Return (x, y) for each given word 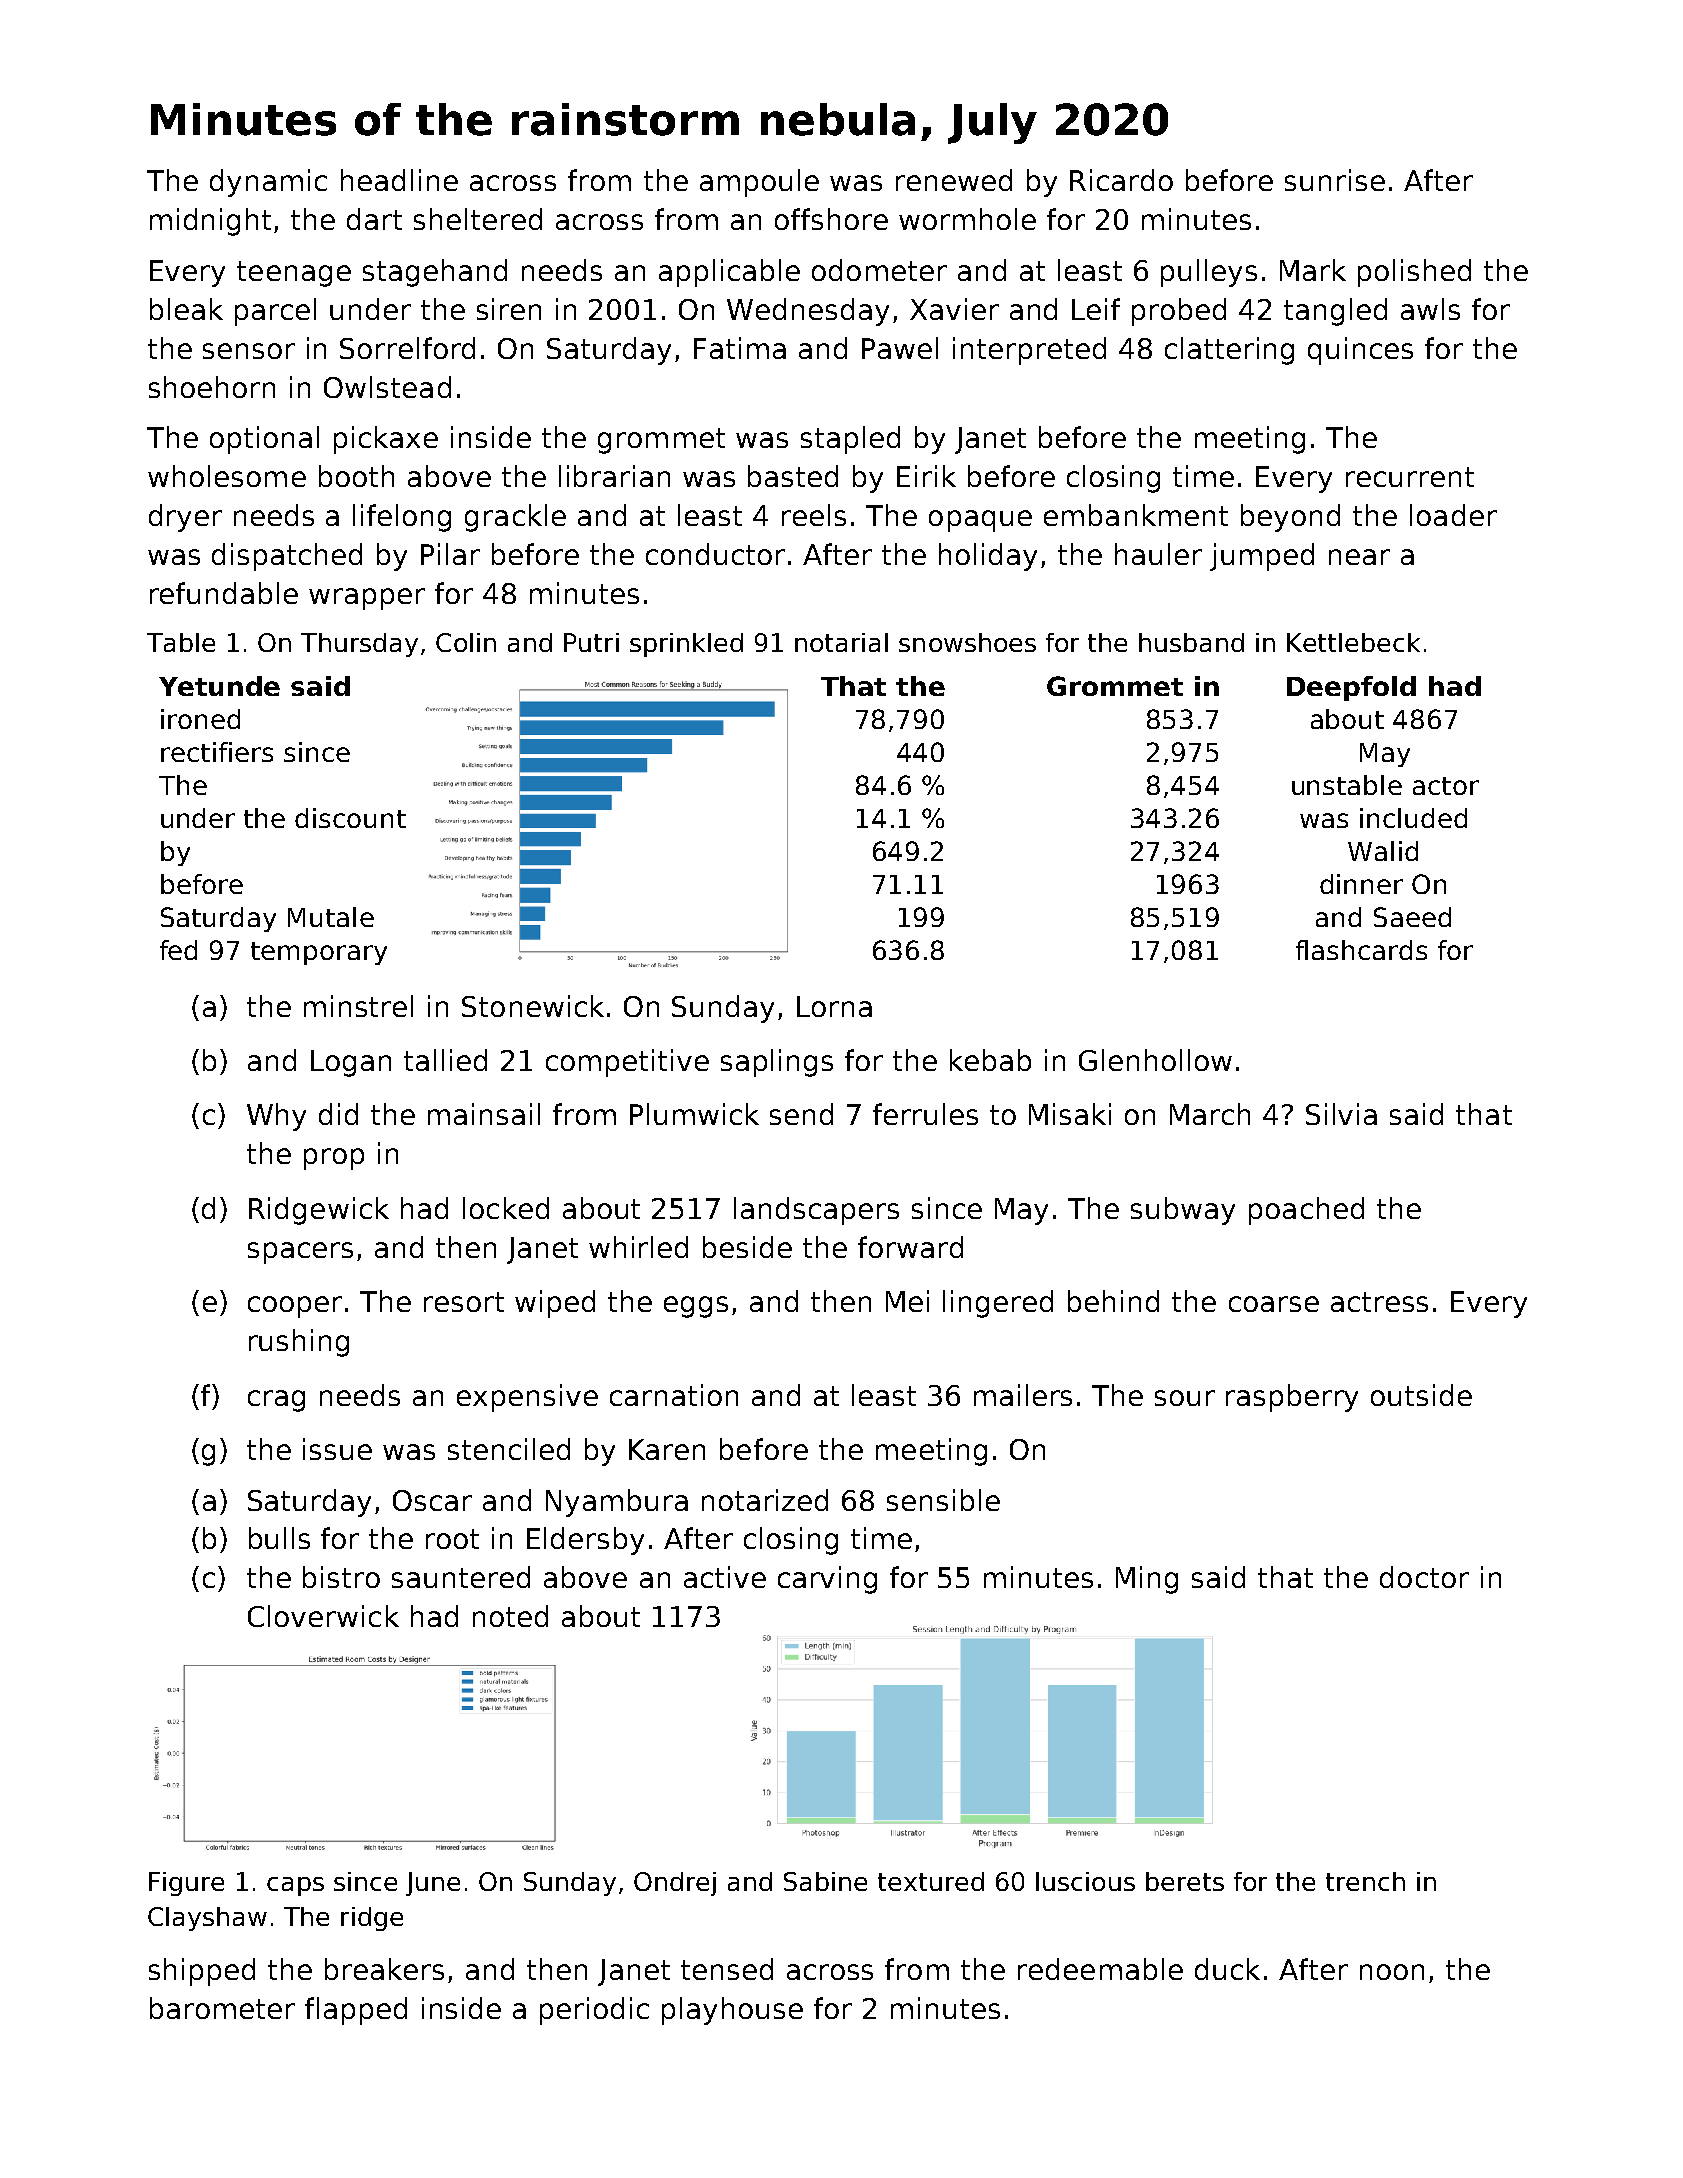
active (725, 1577)
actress (1379, 1302)
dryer (185, 518)
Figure (186, 1884)
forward (910, 1247)
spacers (300, 1253)
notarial (841, 642)
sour (1185, 1398)
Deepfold (1351, 688)
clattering (1229, 351)
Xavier (954, 309)
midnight (210, 222)
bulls (279, 1538)
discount (350, 818)
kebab (990, 1060)
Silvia (1341, 1114)
